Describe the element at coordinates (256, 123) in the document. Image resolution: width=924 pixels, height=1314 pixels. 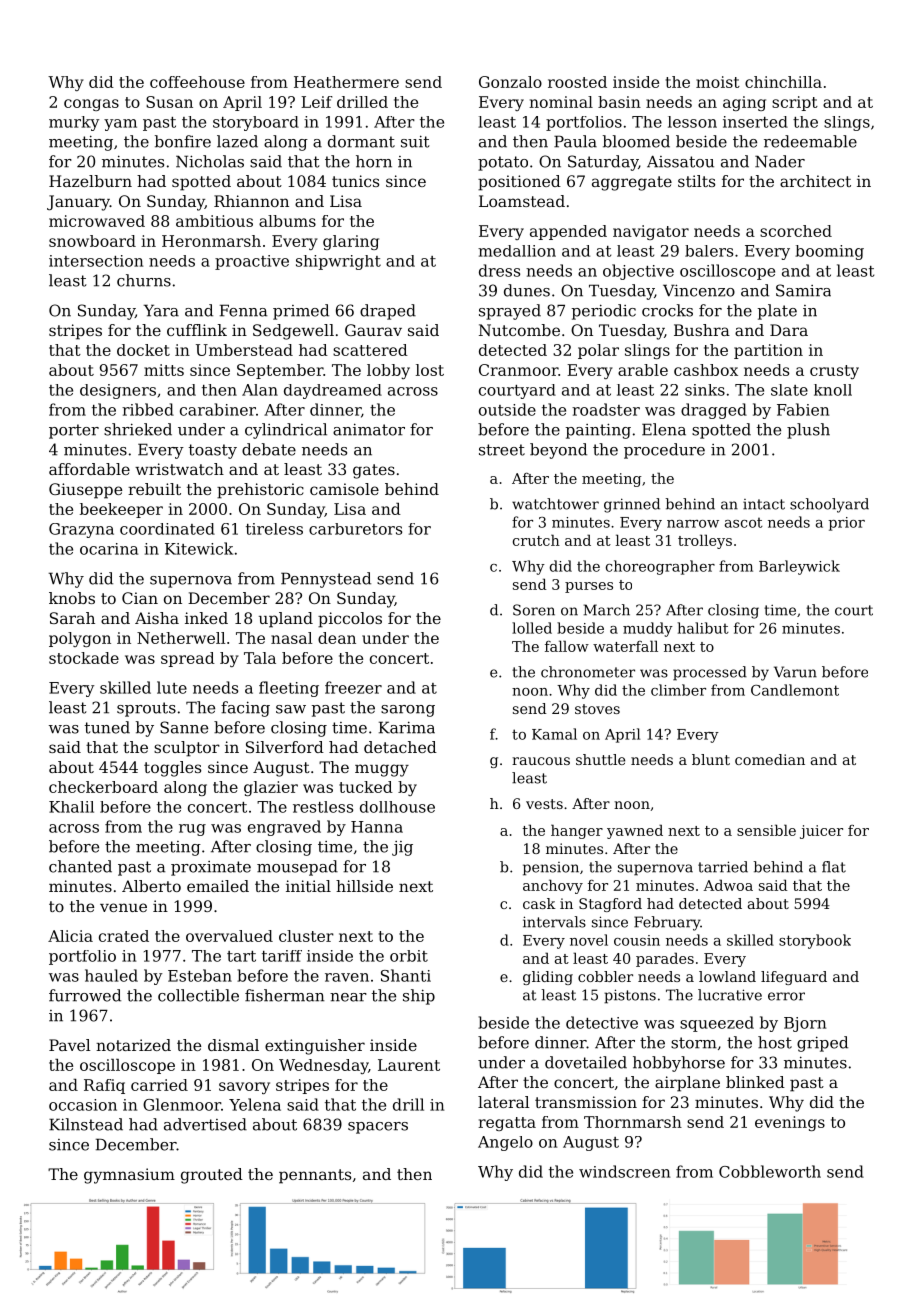
I see `storyboard` at that location.
